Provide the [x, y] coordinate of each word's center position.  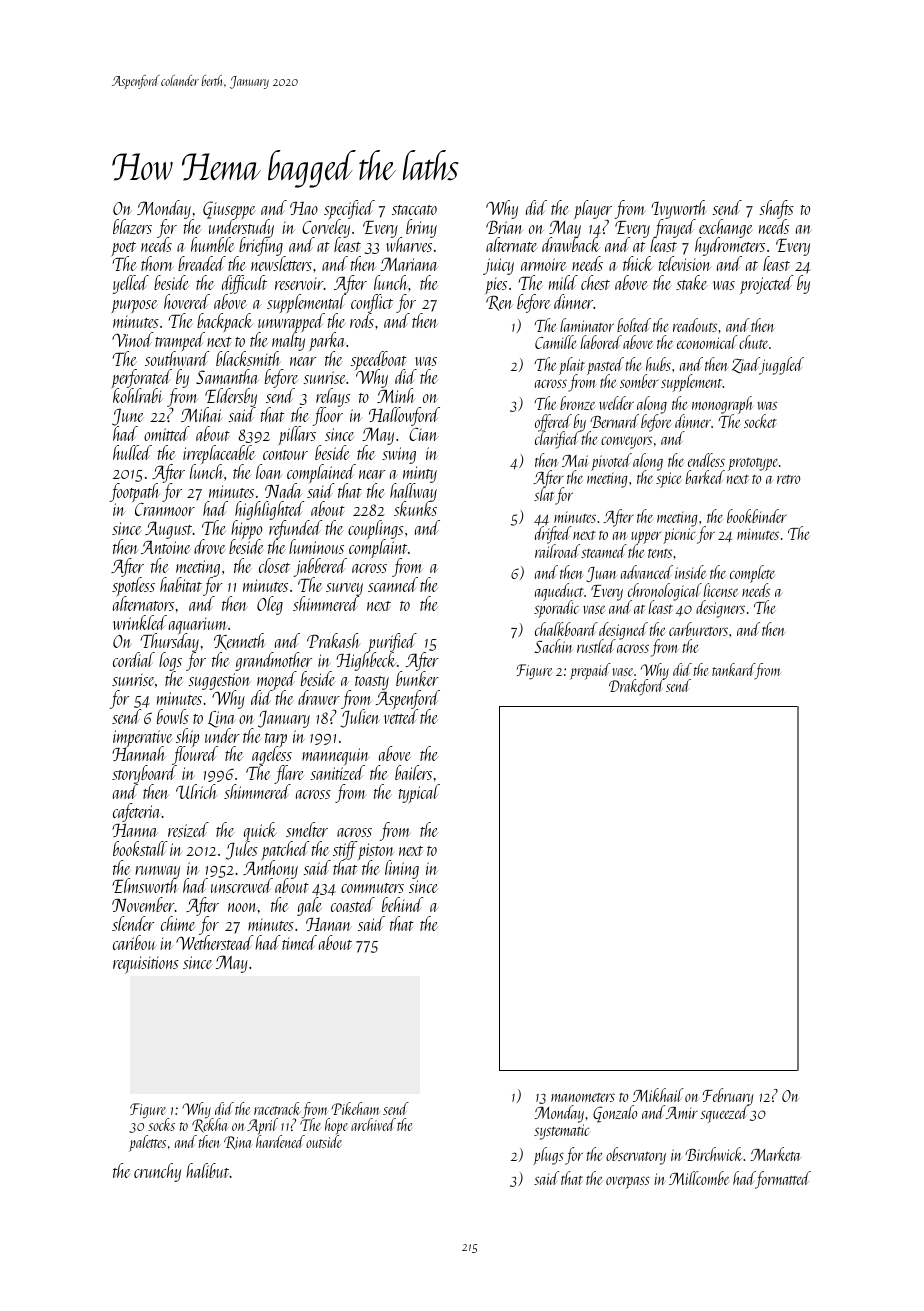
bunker [417, 679]
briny [421, 228]
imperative [143, 738]
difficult [244, 284]
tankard [733, 671]
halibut [208, 1170]
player [593, 210]
